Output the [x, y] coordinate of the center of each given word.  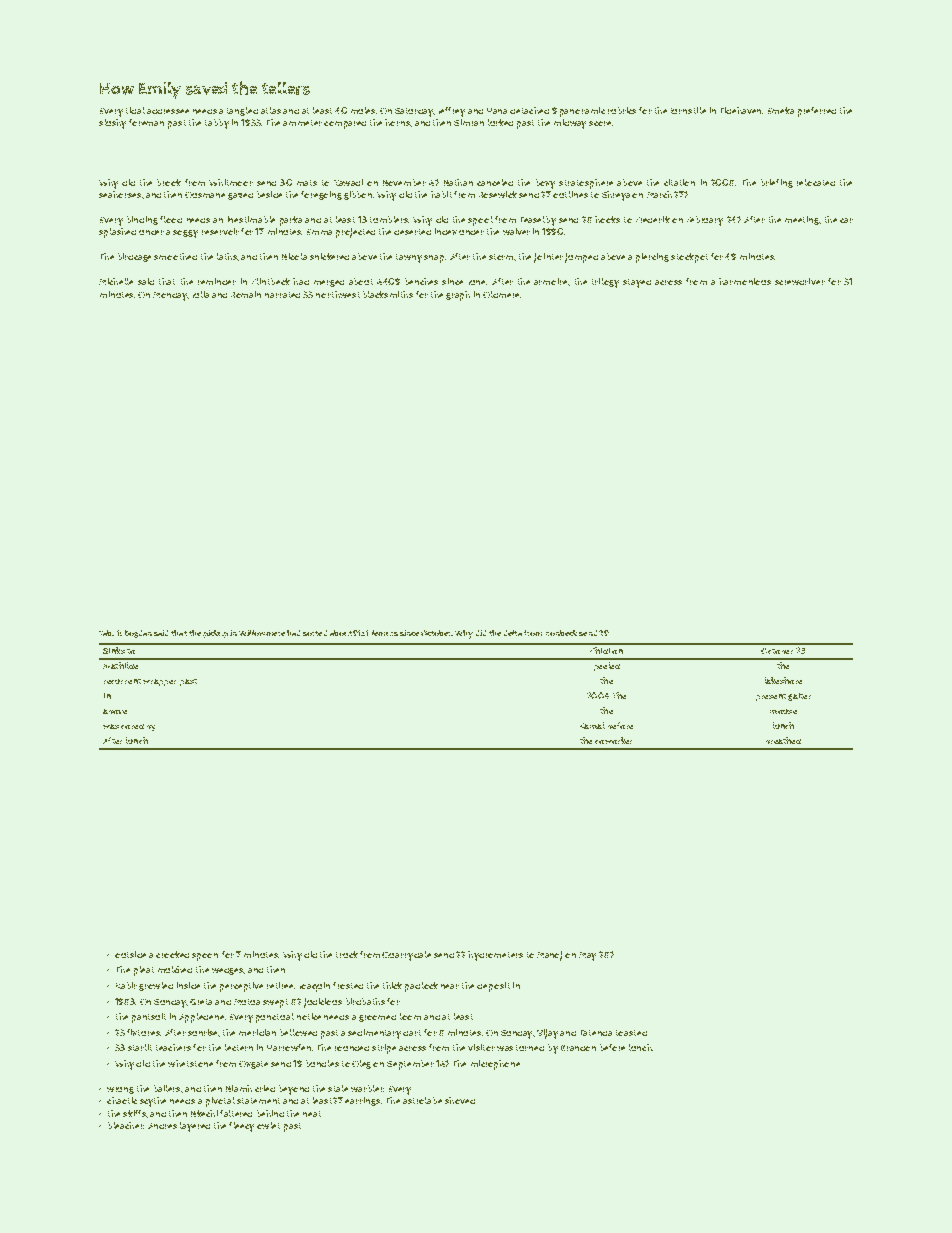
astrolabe [422, 1100]
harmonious [745, 281]
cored [132, 726]
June [477, 282]
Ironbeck [561, 633]
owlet [268, 1125]
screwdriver [800, 281]
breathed [783, 740]
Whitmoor [231, 182]
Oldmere [501, 294]
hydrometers [495, 956]
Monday [170, 296]
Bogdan [138, 634]
